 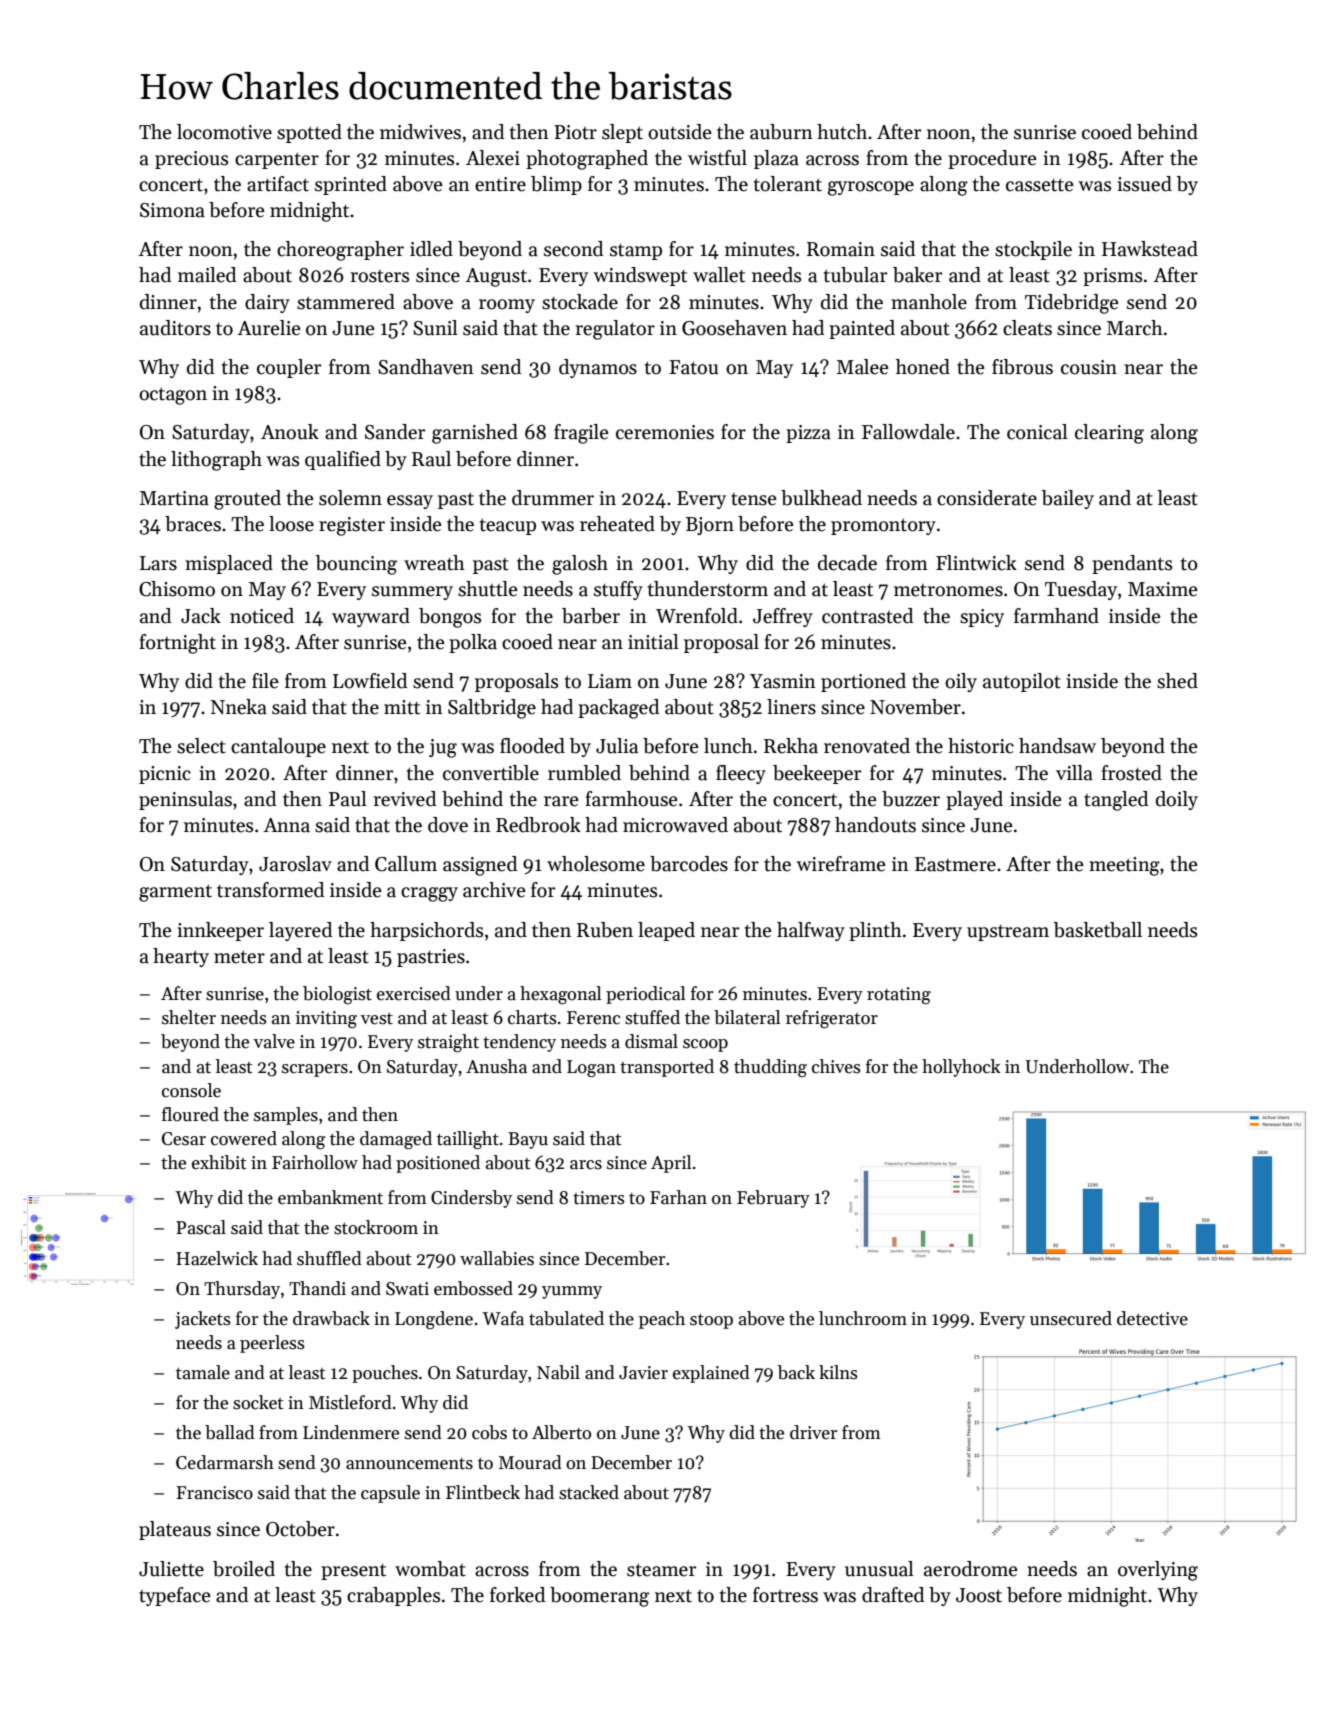 I want to click on shuttle, so click(x=488, y=589).
